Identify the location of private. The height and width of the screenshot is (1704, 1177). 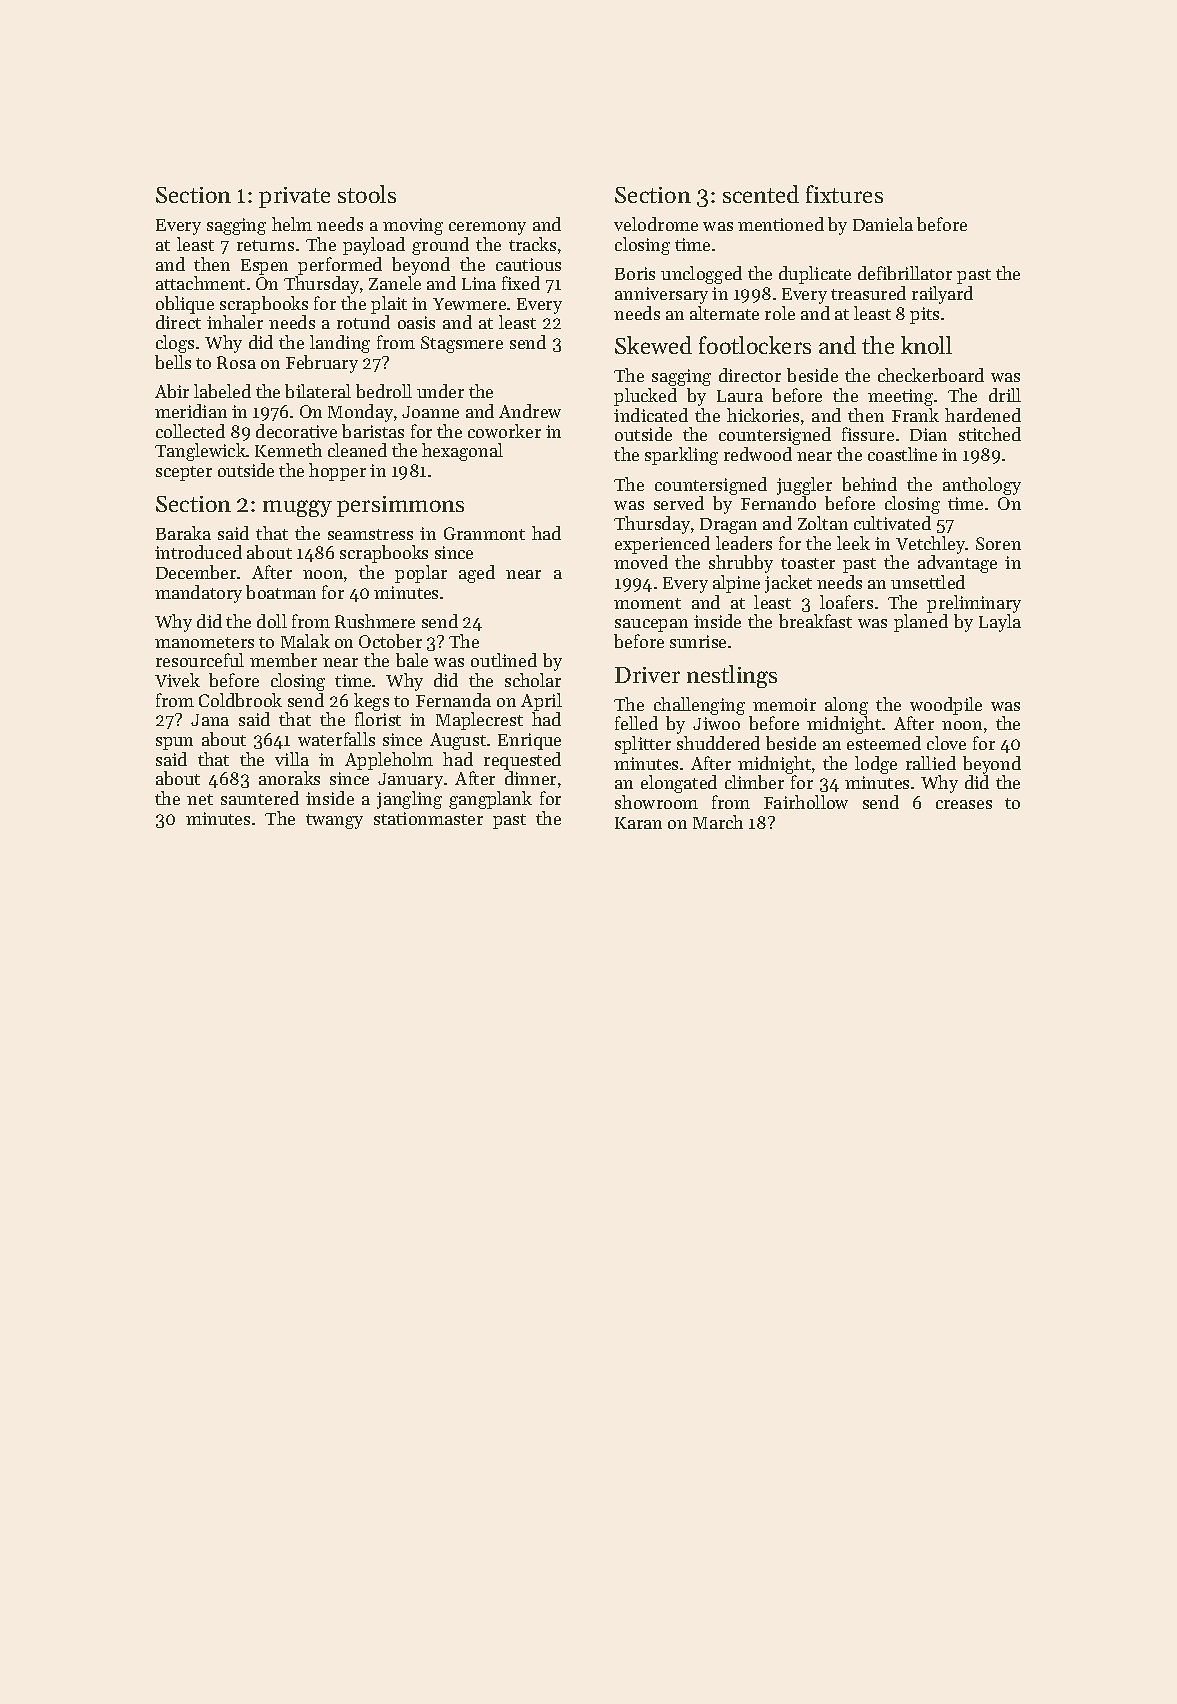
(294, 197).
